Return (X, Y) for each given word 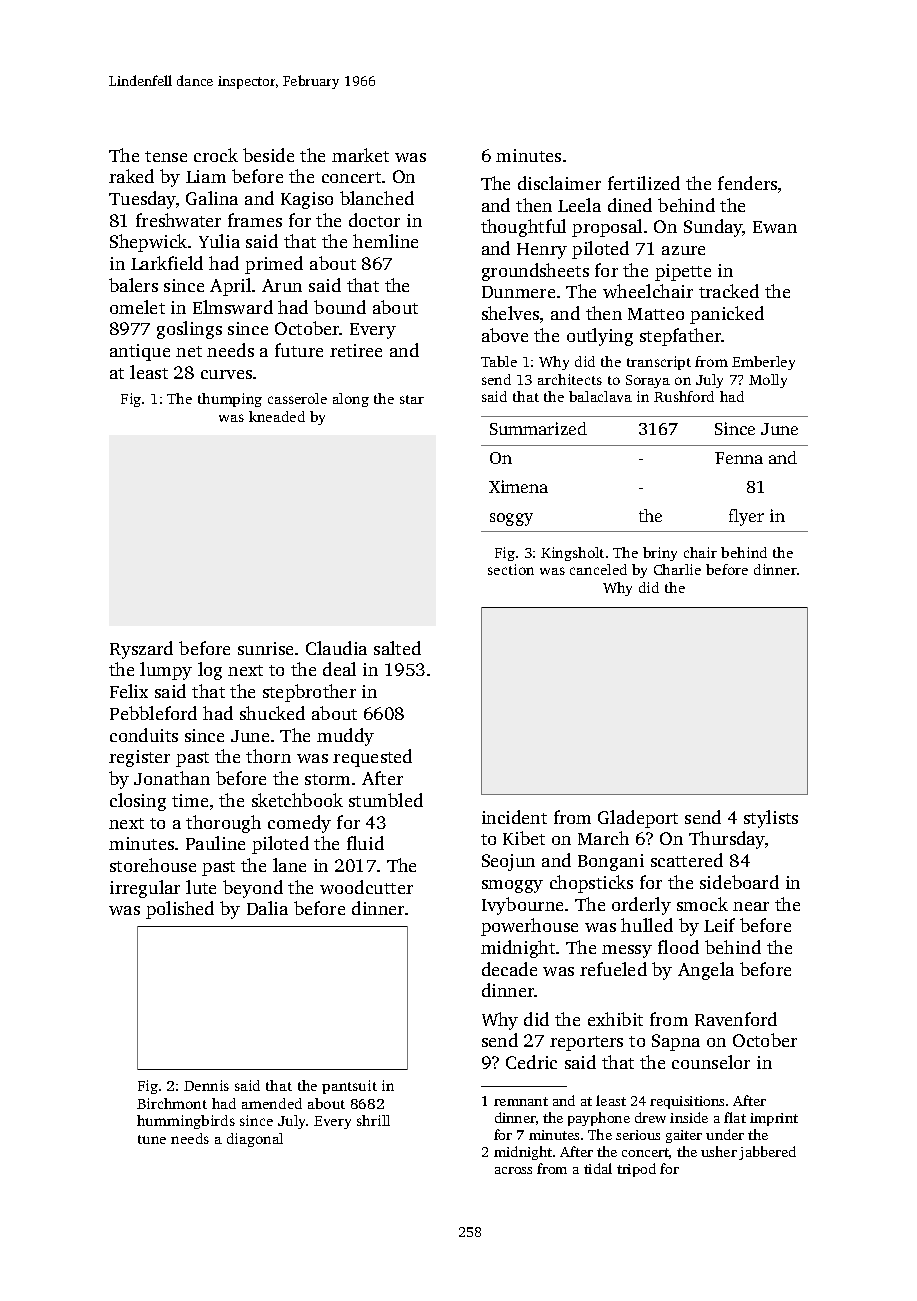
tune (152, 1139)
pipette (683, 272)
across (513, 1170)
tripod (636, 1170)
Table (499, 361)
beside (268, 155)
